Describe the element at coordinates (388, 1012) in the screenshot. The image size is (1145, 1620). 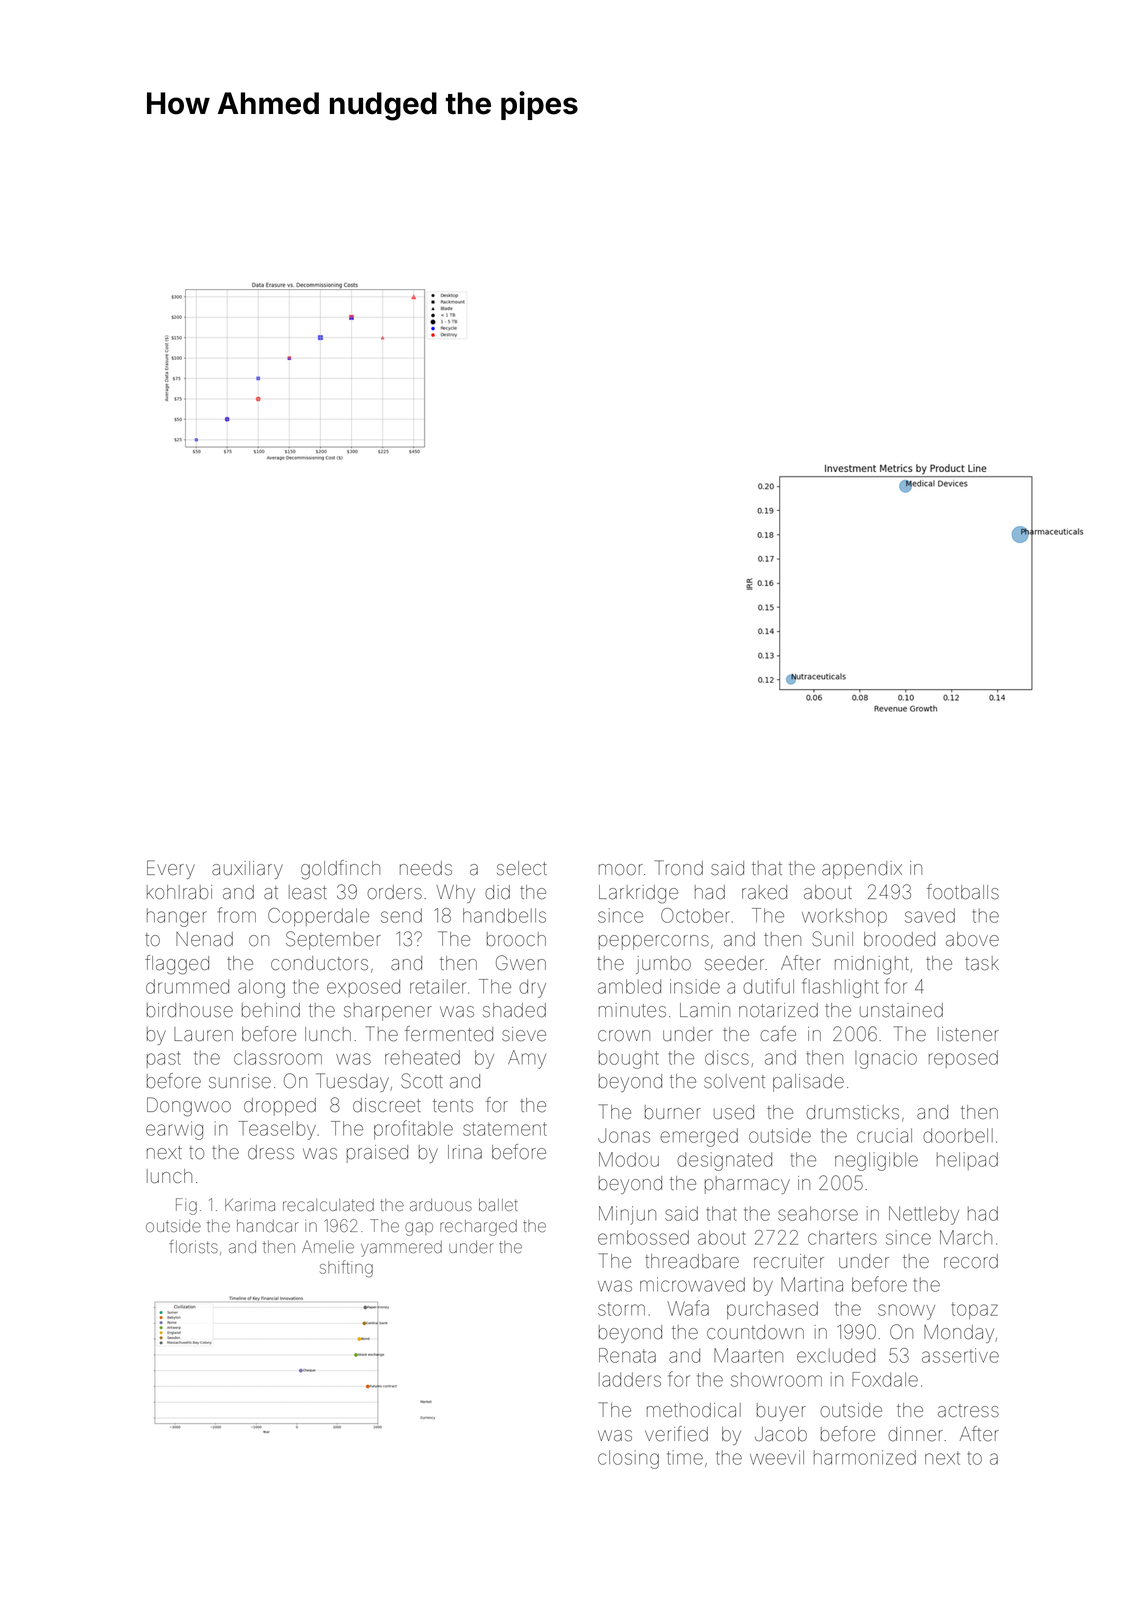
I see `sharpener` at that location.
